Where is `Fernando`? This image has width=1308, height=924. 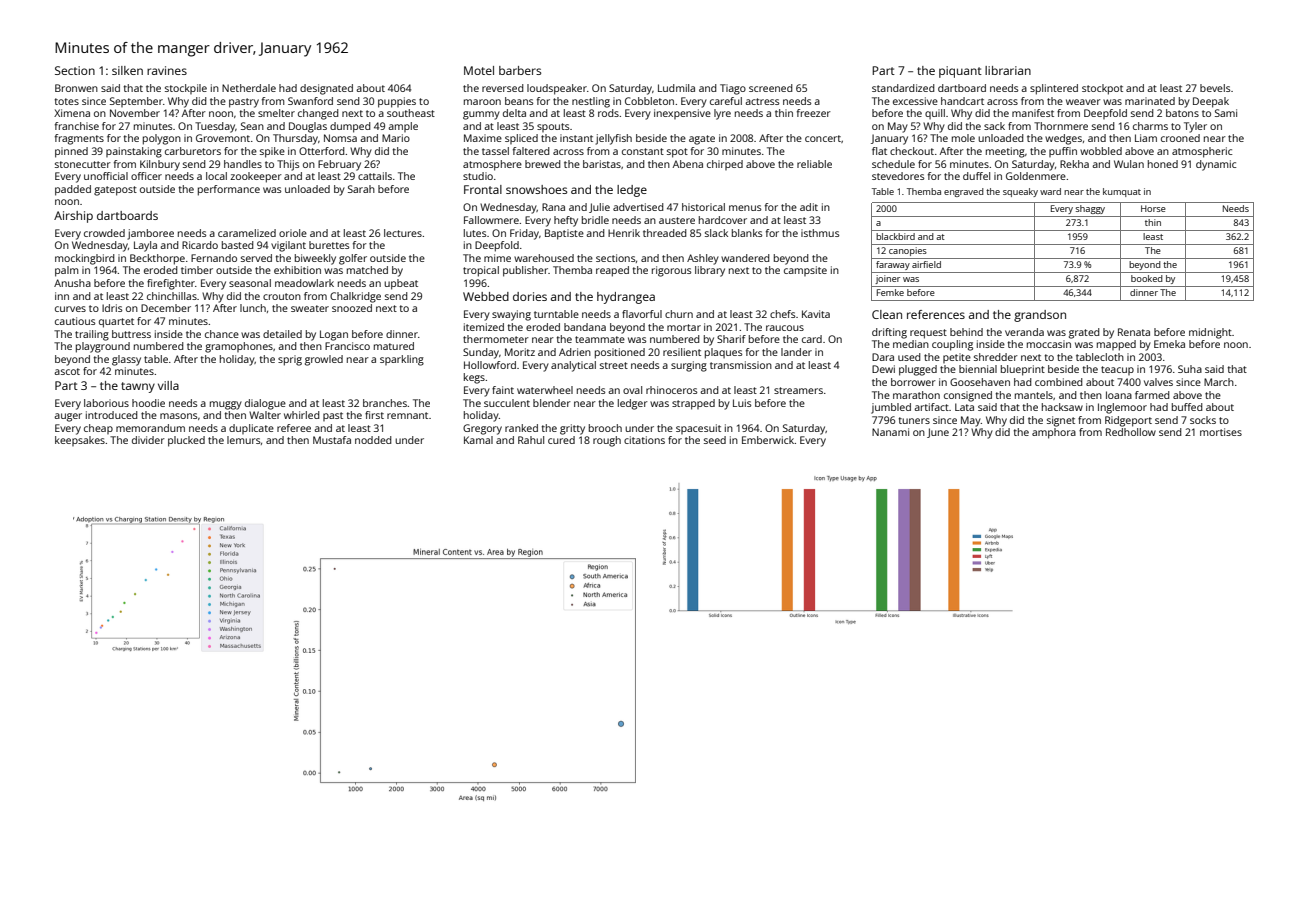 Fernando is located at coordinates (214, 258).
